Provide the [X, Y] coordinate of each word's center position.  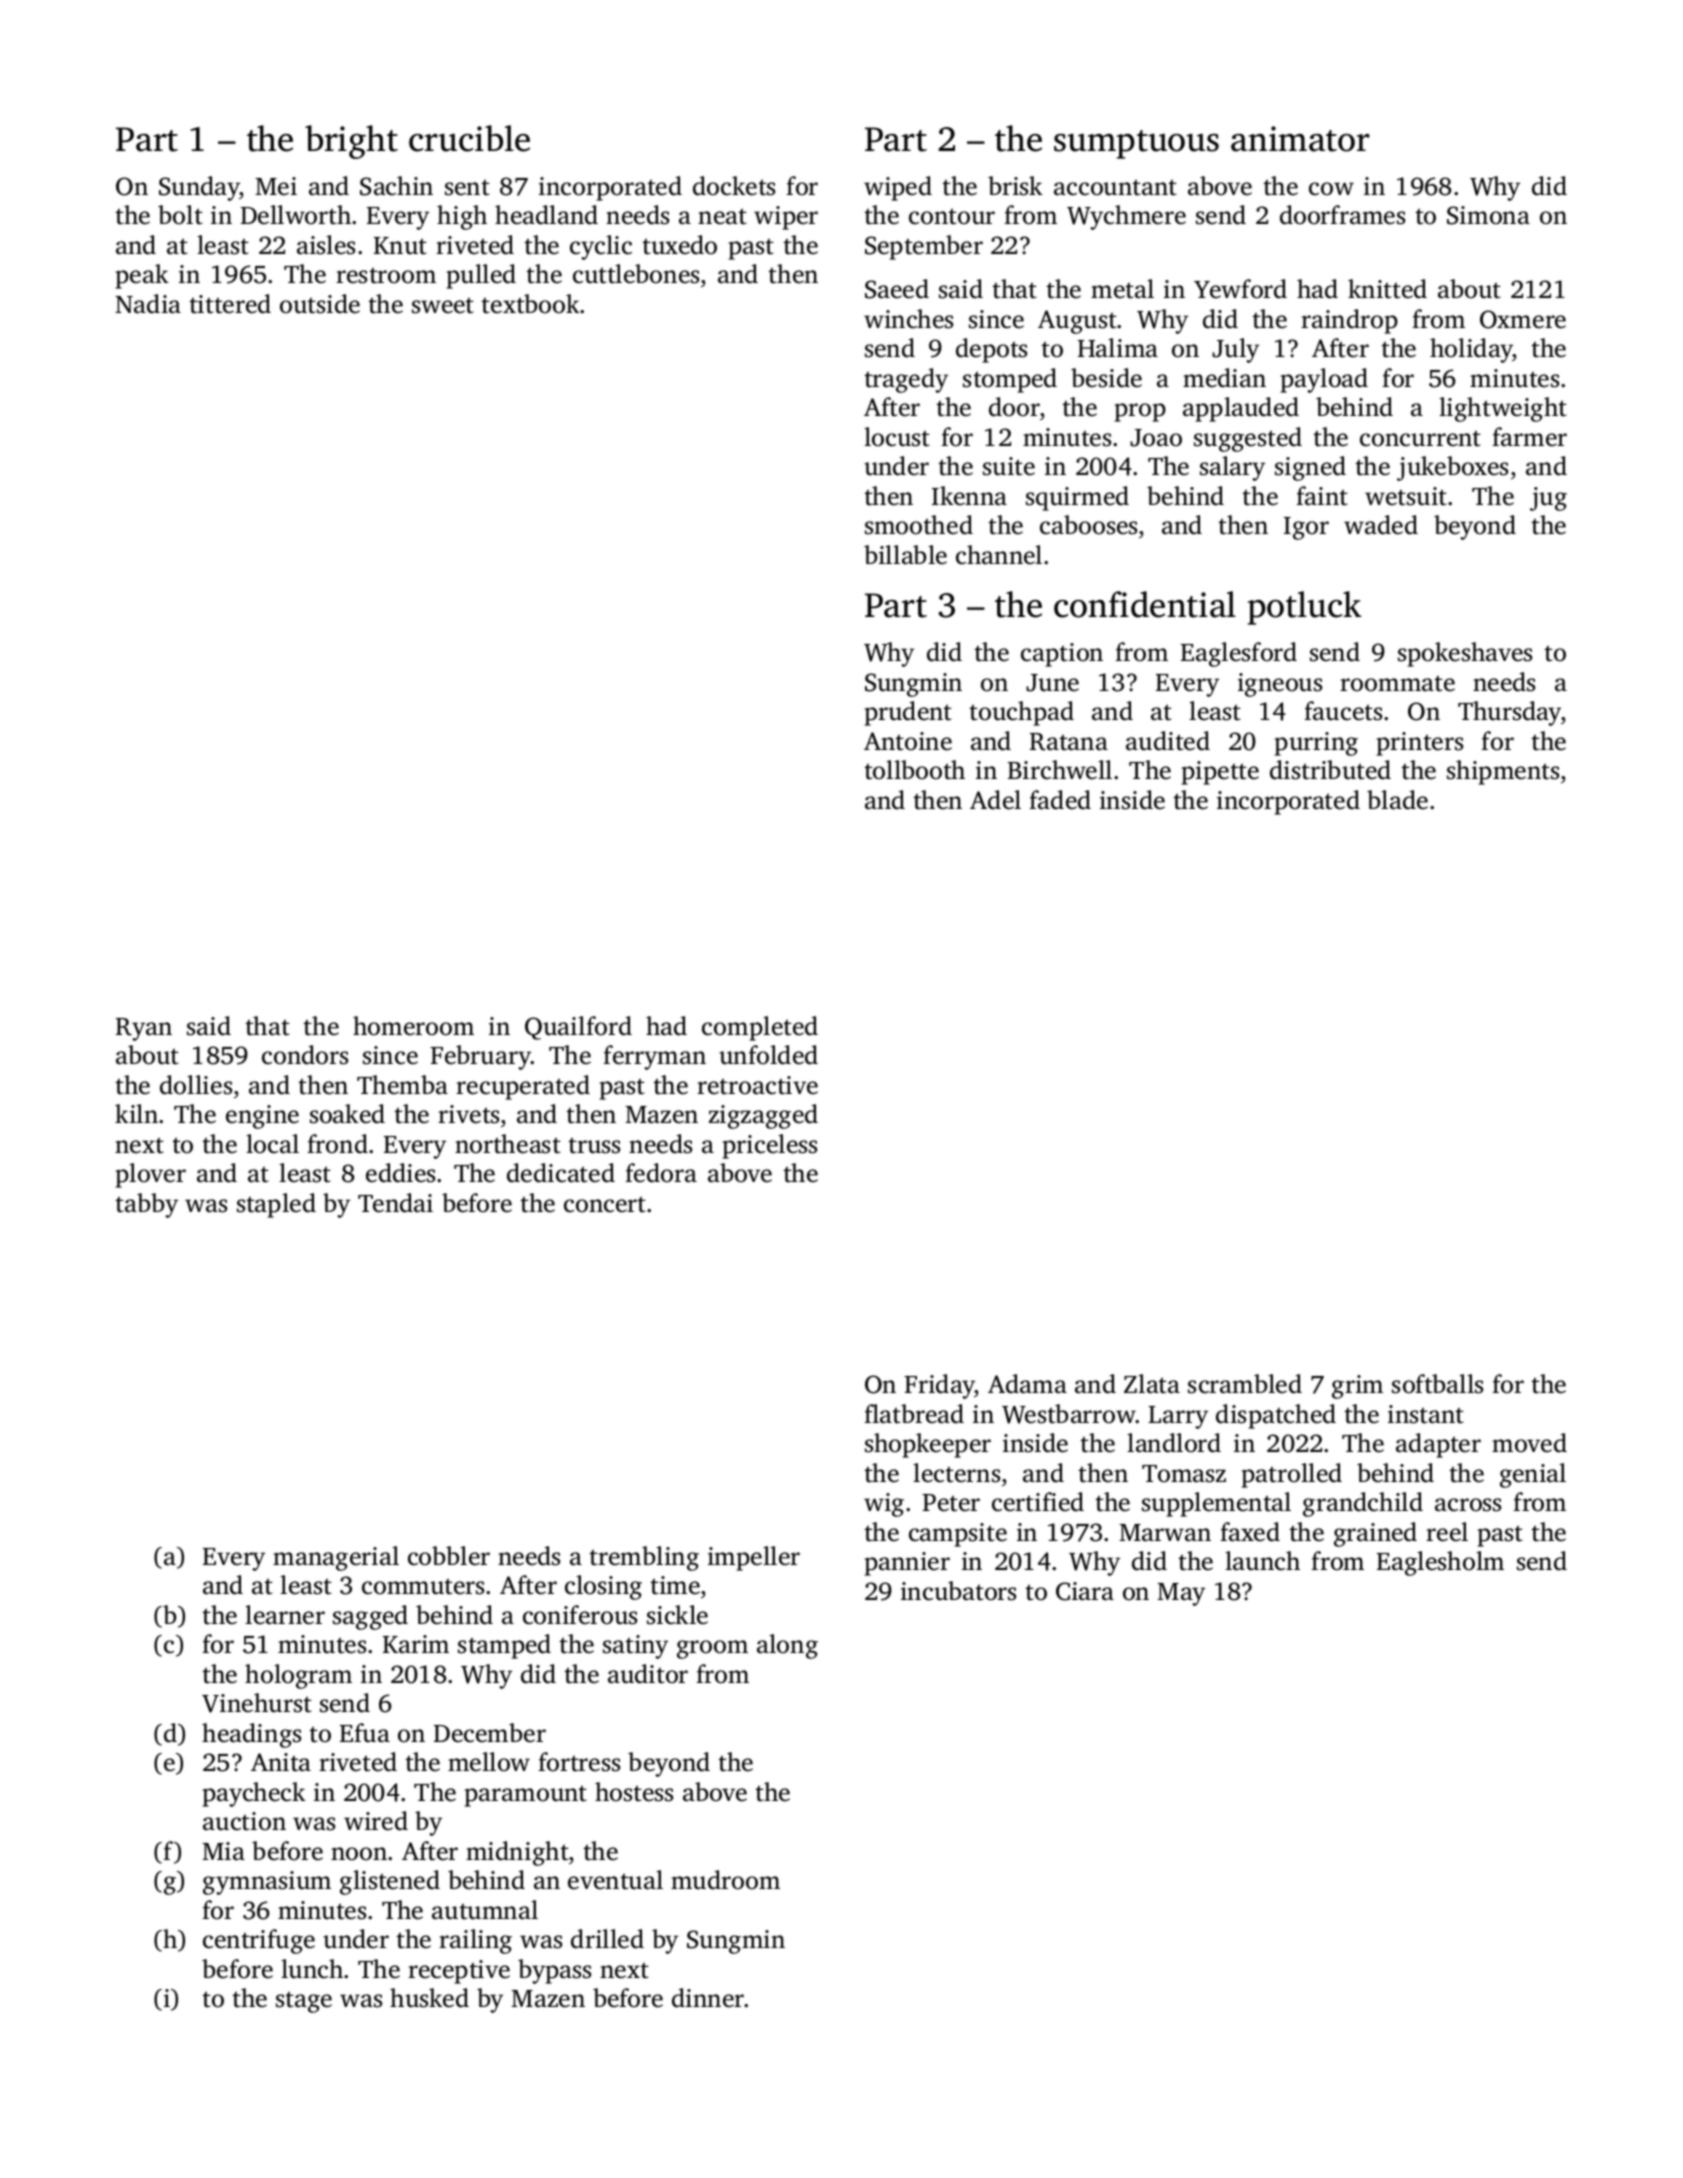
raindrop [1349, 321]
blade [1397, 800]
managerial [336, 1558]
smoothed [919, 525]
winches [908, 319]
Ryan [144, 1029]
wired [376, 1821]
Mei [276, 186]
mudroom [725, 1880]
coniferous [580, 1615]
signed [1310, 468]
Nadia [148, 304]
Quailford [578, 1028]
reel [1447, 1532]
